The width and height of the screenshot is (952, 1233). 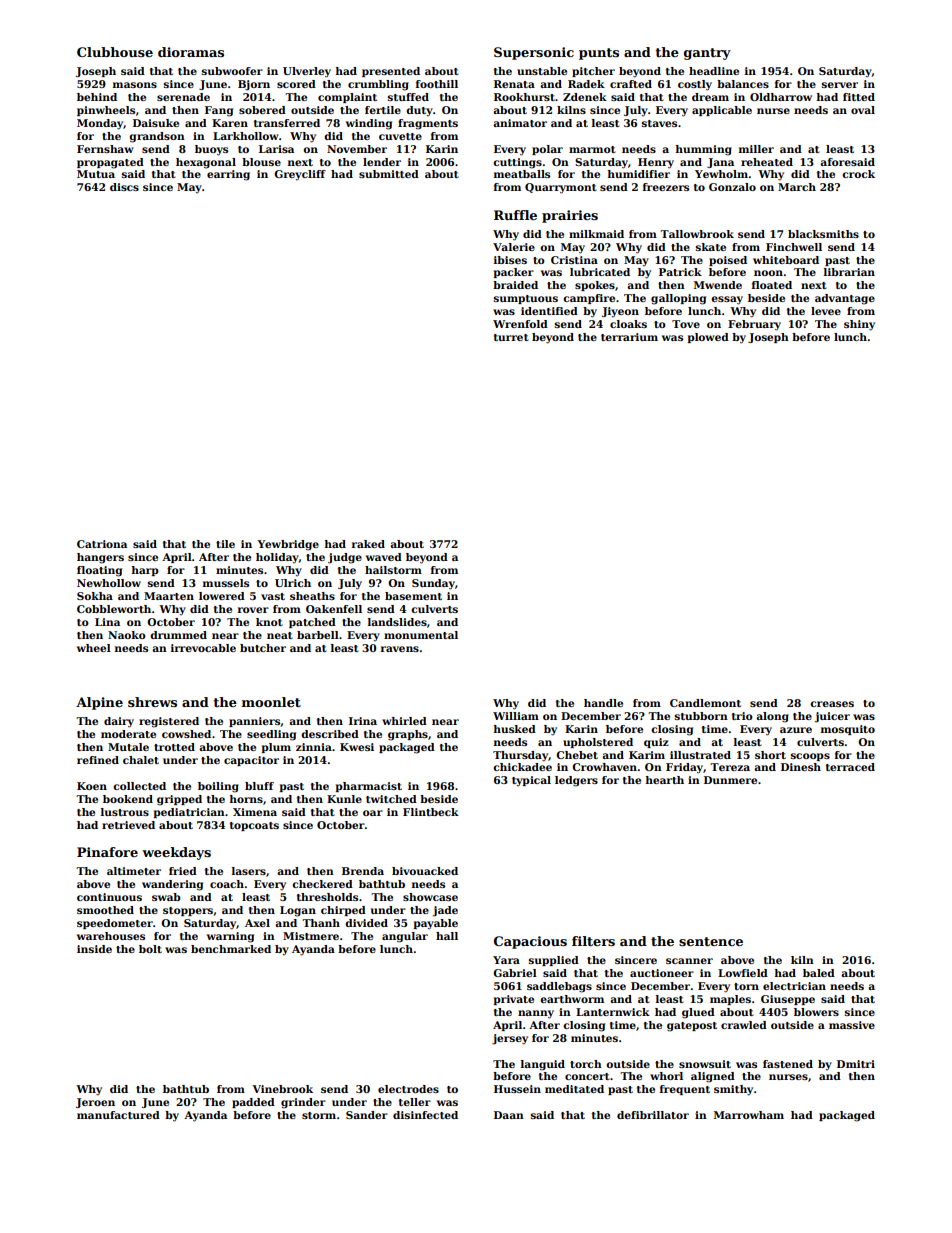 I want to click on Sokha, so click(x=95, y=596).
